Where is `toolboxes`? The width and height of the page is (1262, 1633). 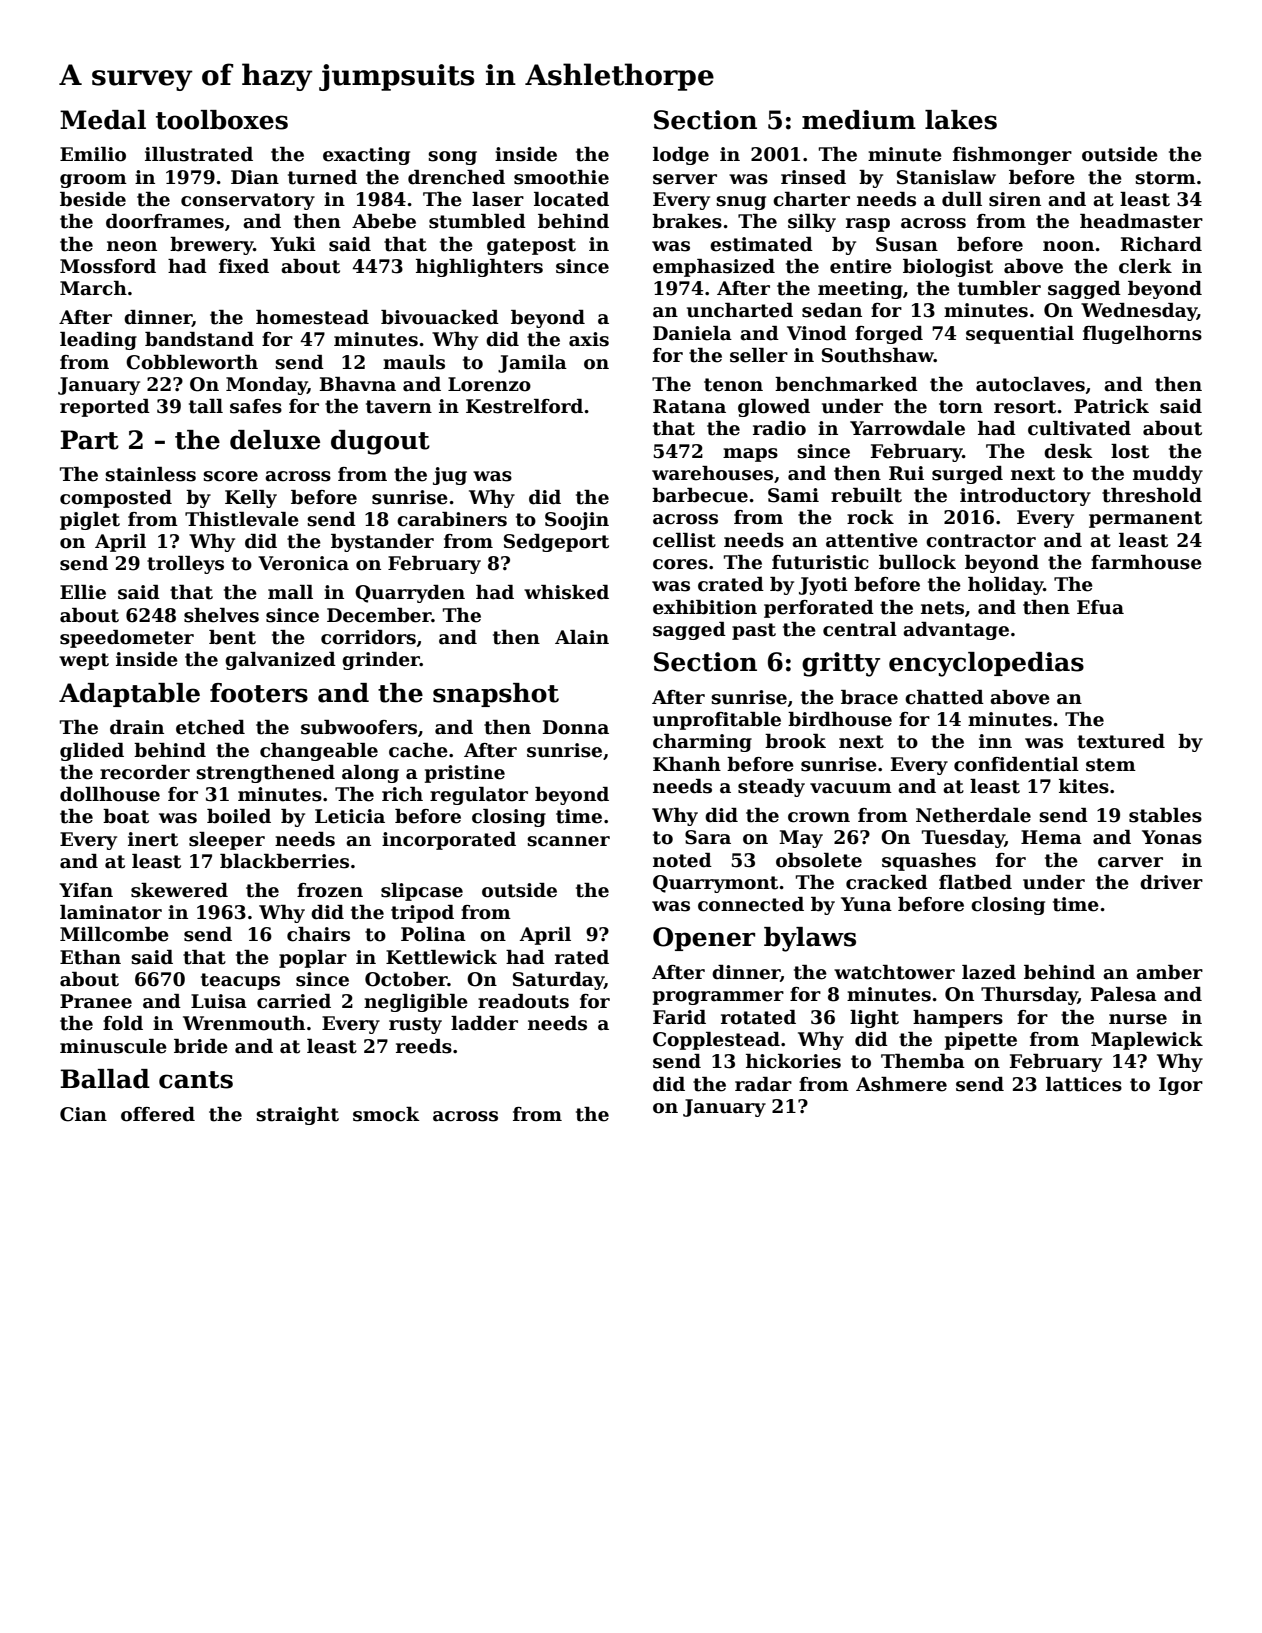 toolboxes is located at coordinates (222, 120).
